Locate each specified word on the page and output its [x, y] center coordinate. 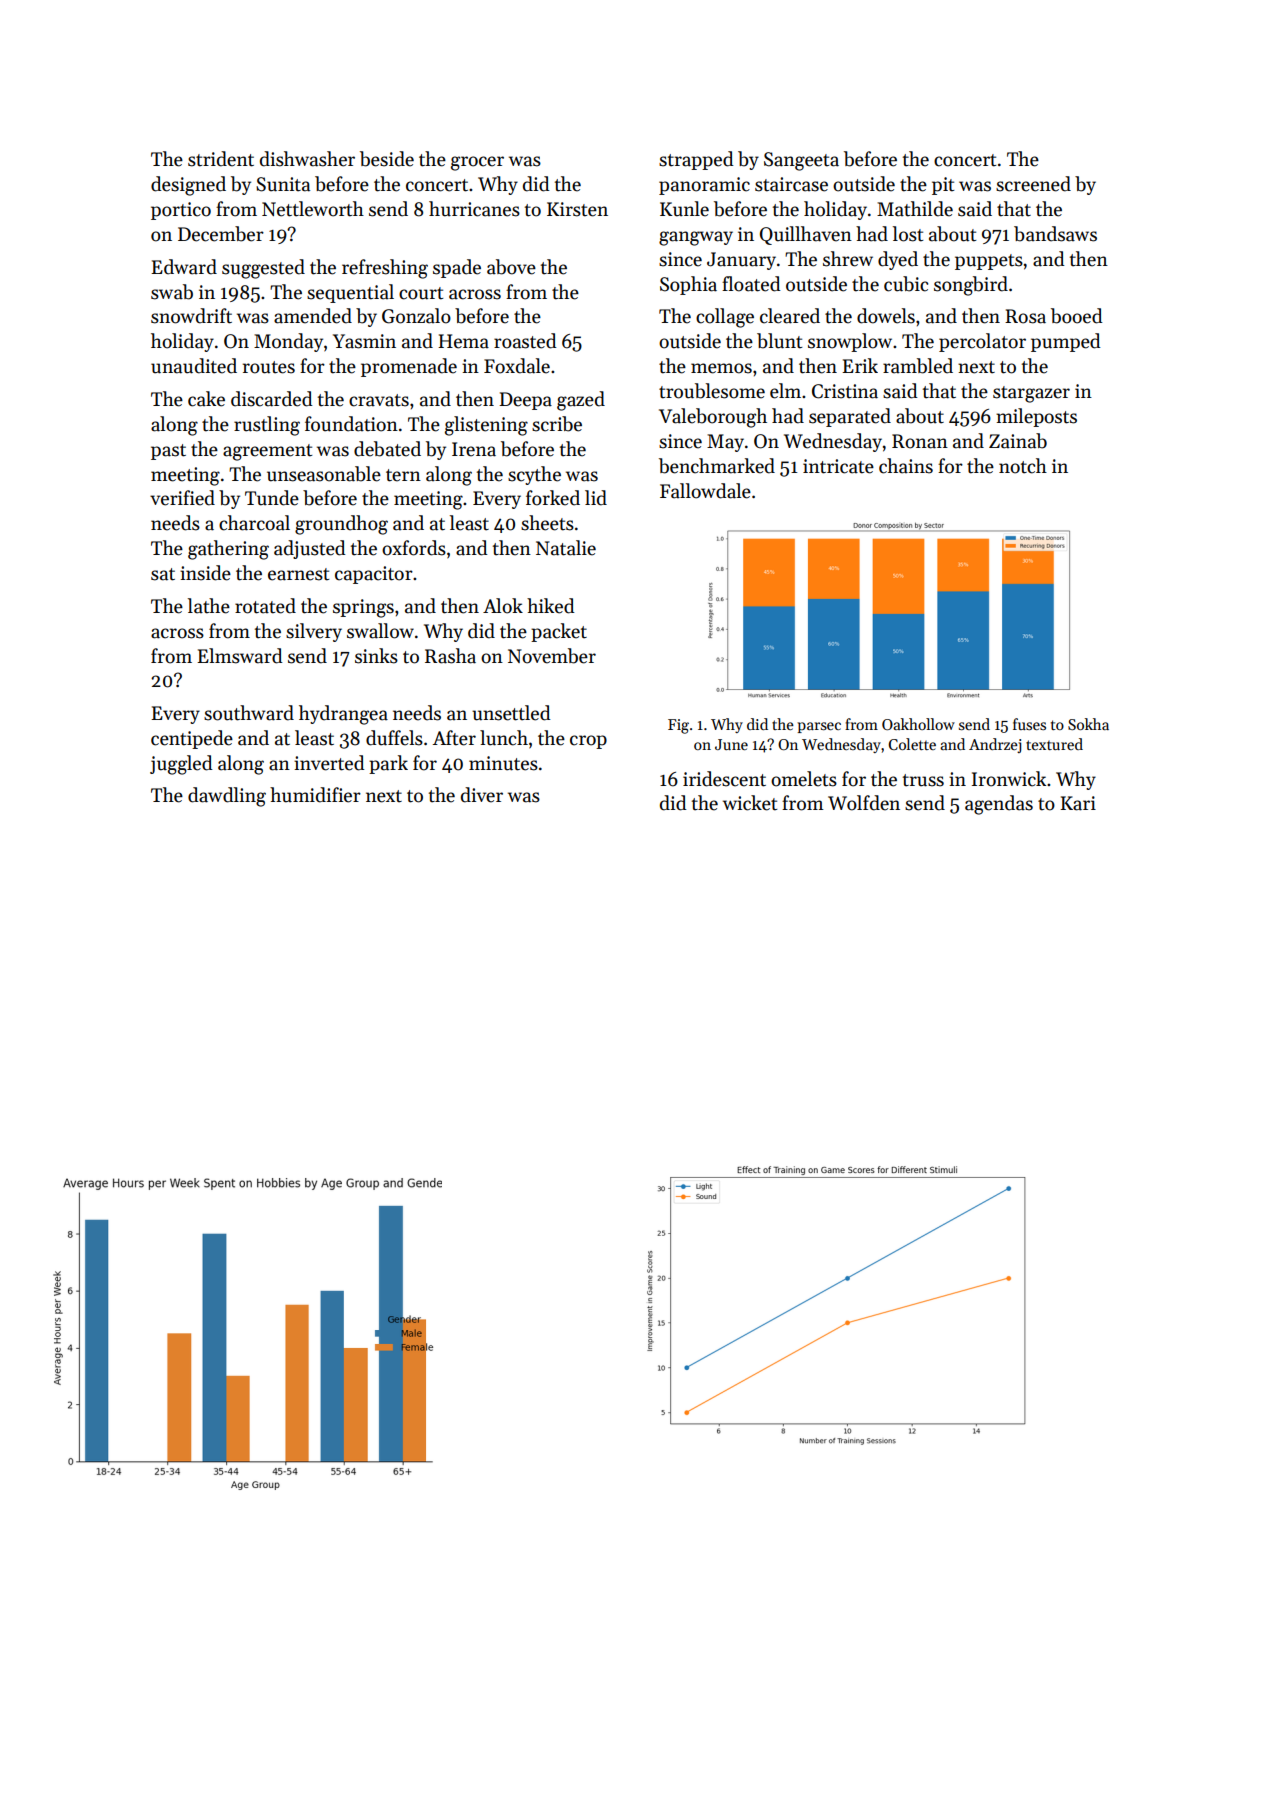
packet [559, 632]
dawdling [227, 797]
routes [269, 367]
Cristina [845, 391]
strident [221, 159]
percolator [982, 342]
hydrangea [343, 715]
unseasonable [324, 474]
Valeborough [713, 418]
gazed [581, 401]
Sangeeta [801, 161]
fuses [1029, 724]
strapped [696, 160]
